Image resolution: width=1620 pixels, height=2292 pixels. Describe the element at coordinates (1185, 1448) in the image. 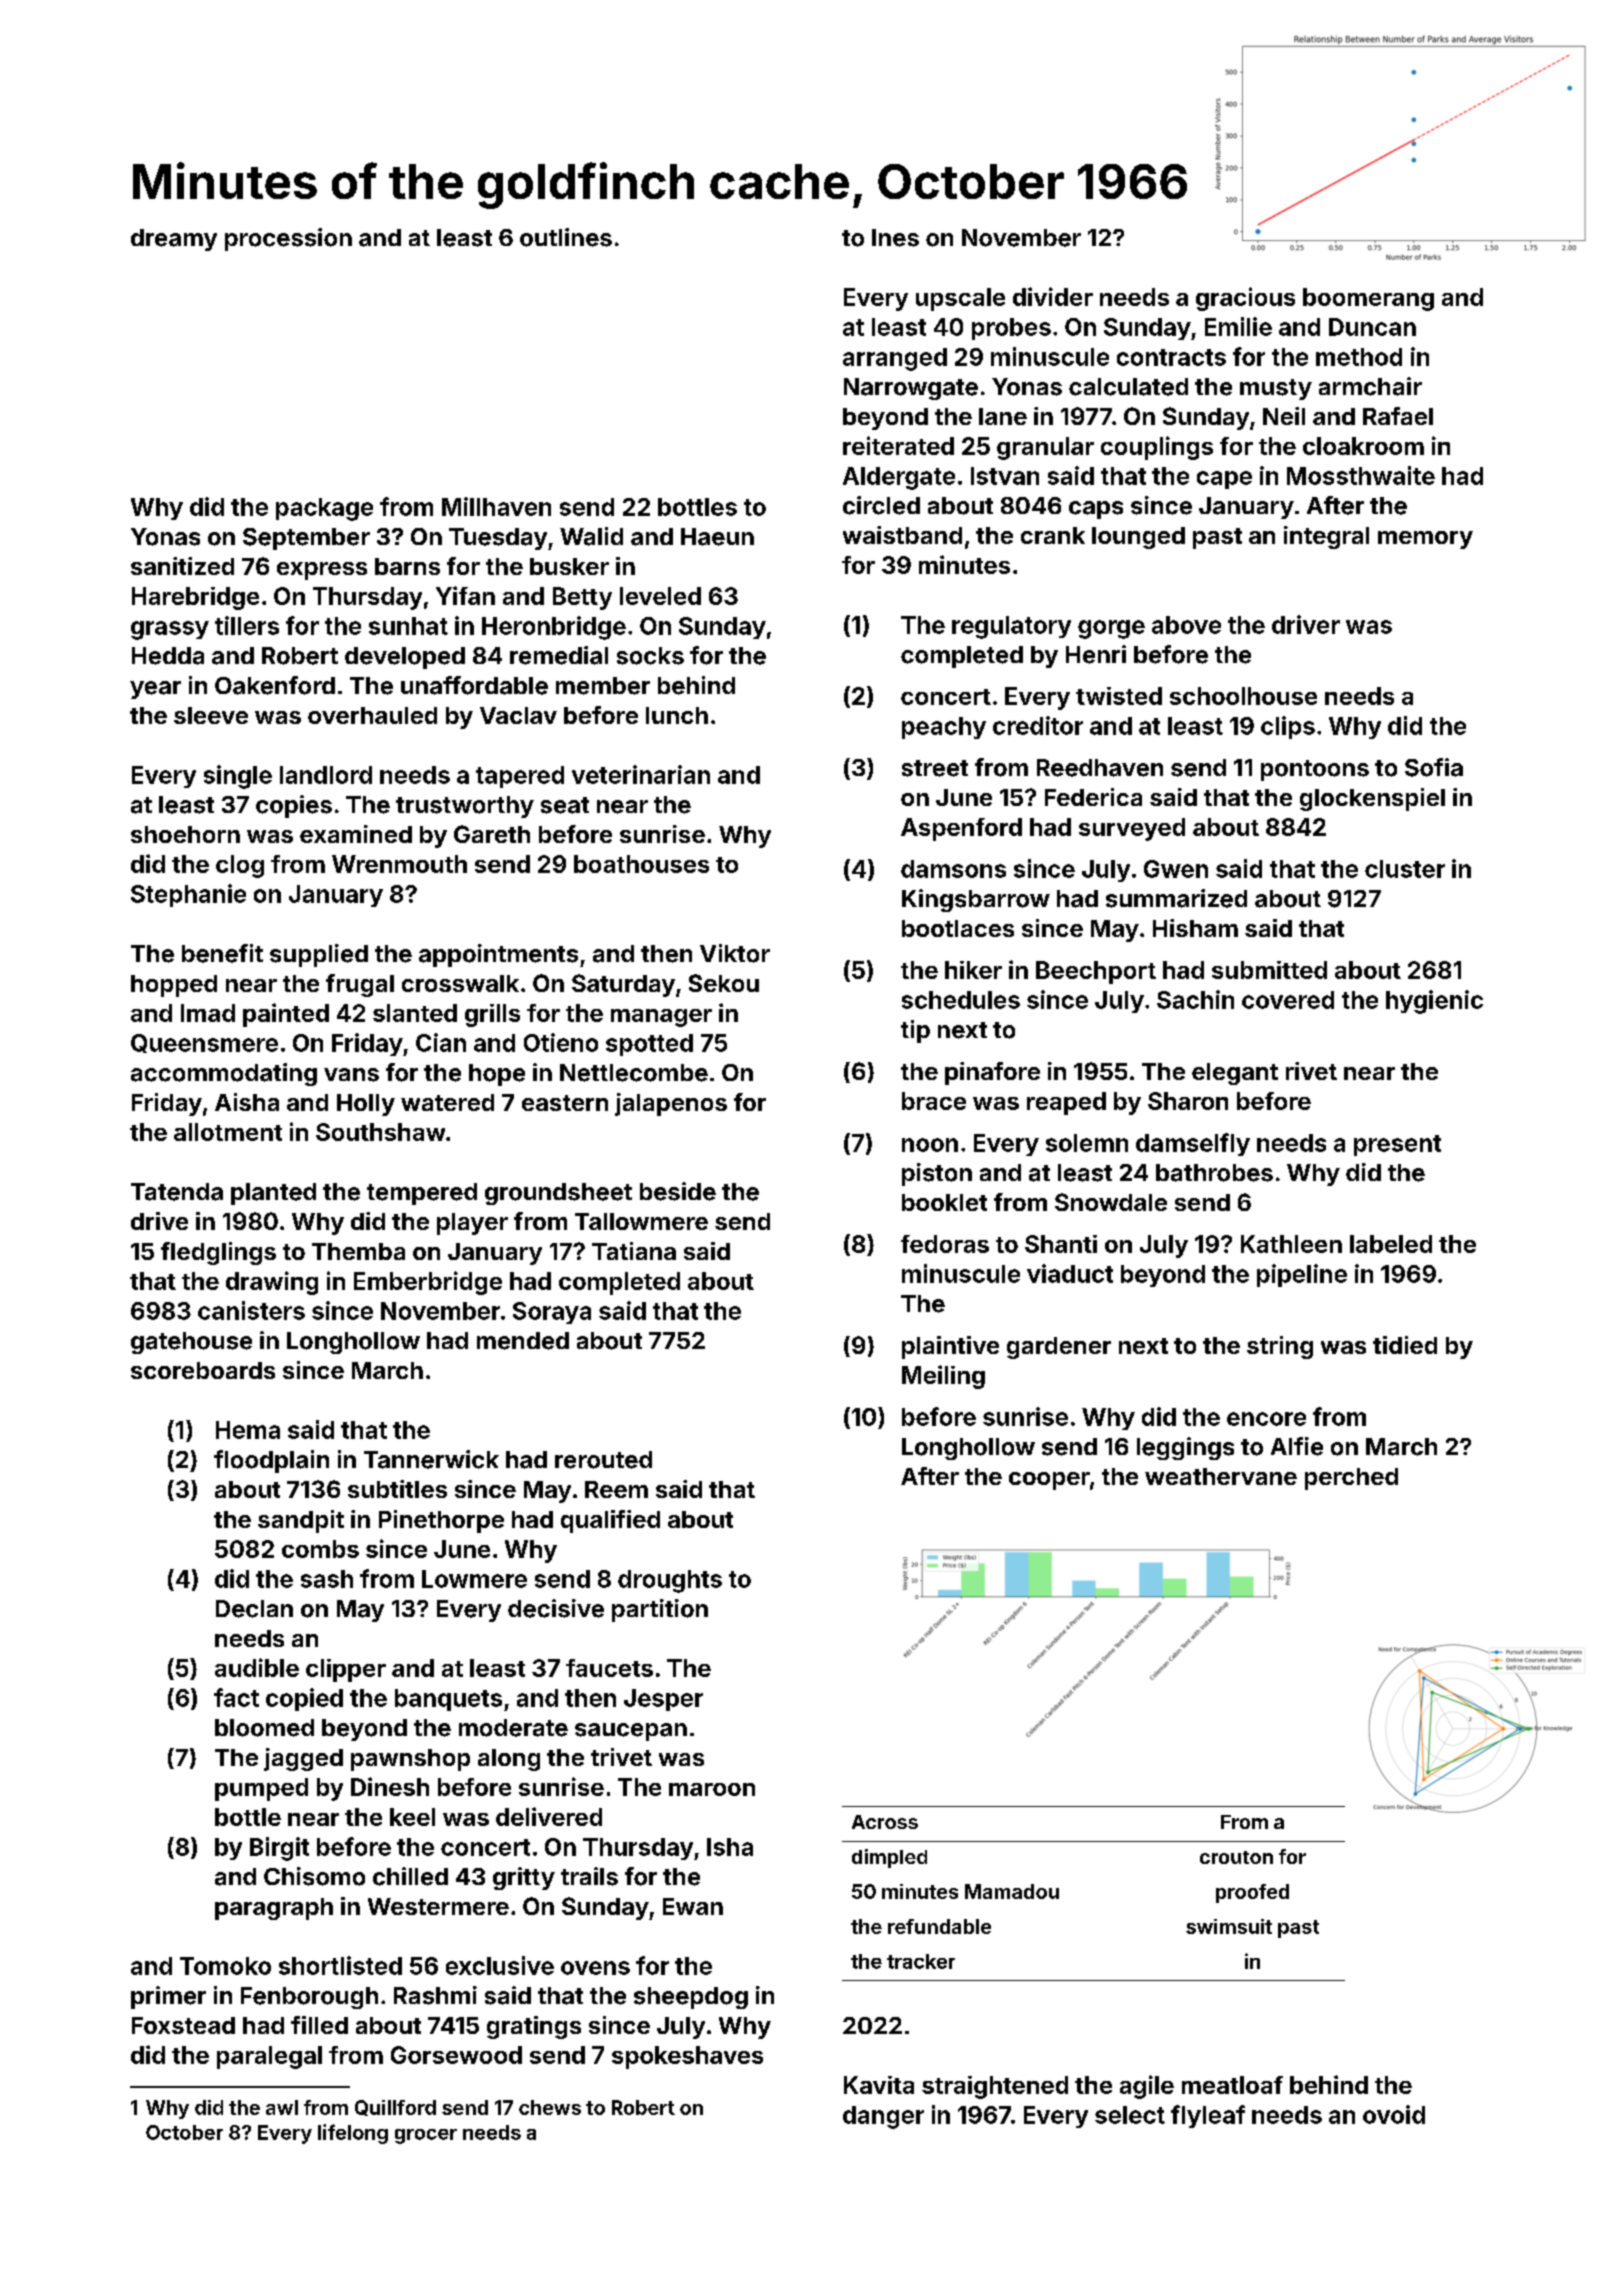

I see `leggings` at that location.
